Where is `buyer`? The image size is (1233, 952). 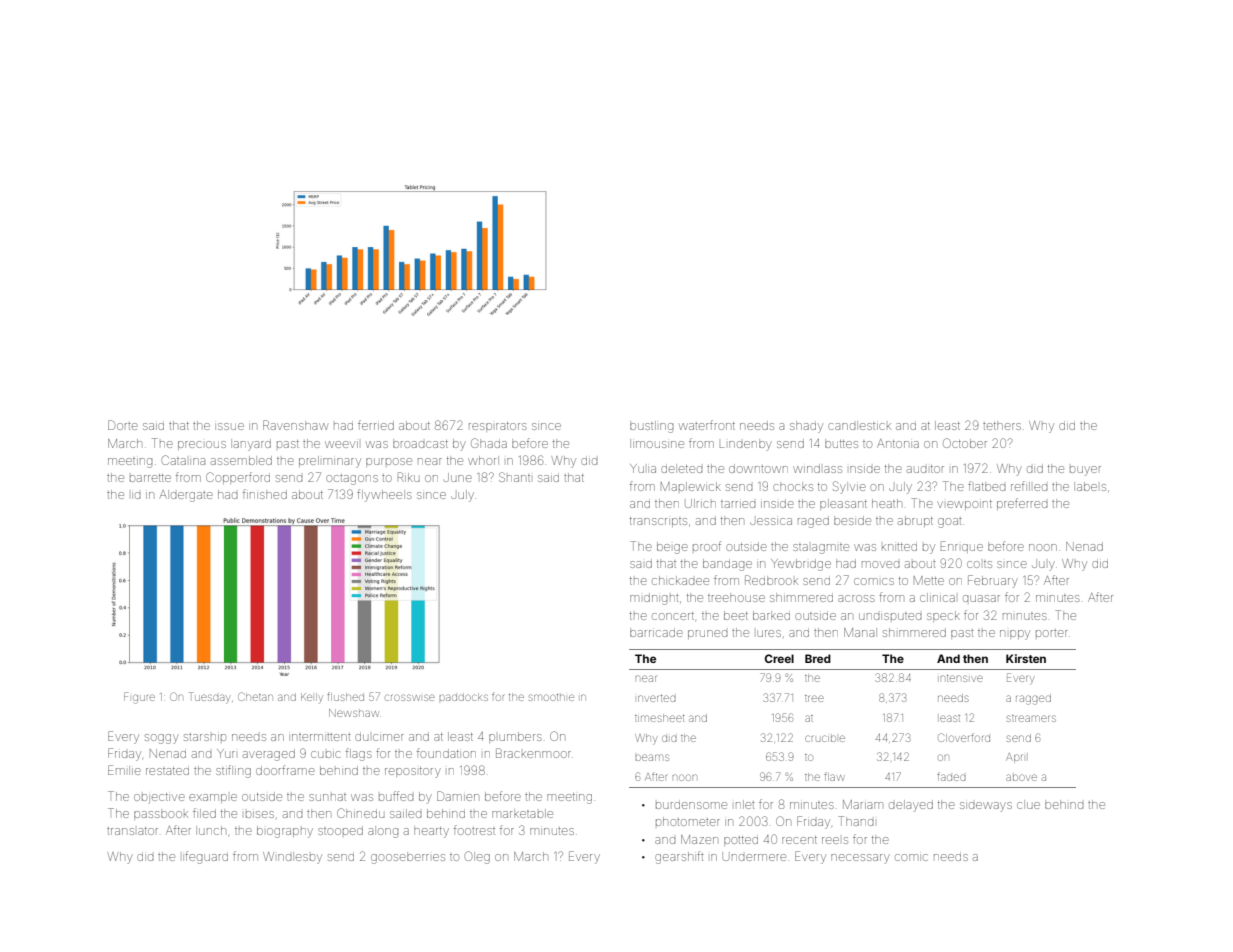 buyer is located at coordinates (1085, 471).
